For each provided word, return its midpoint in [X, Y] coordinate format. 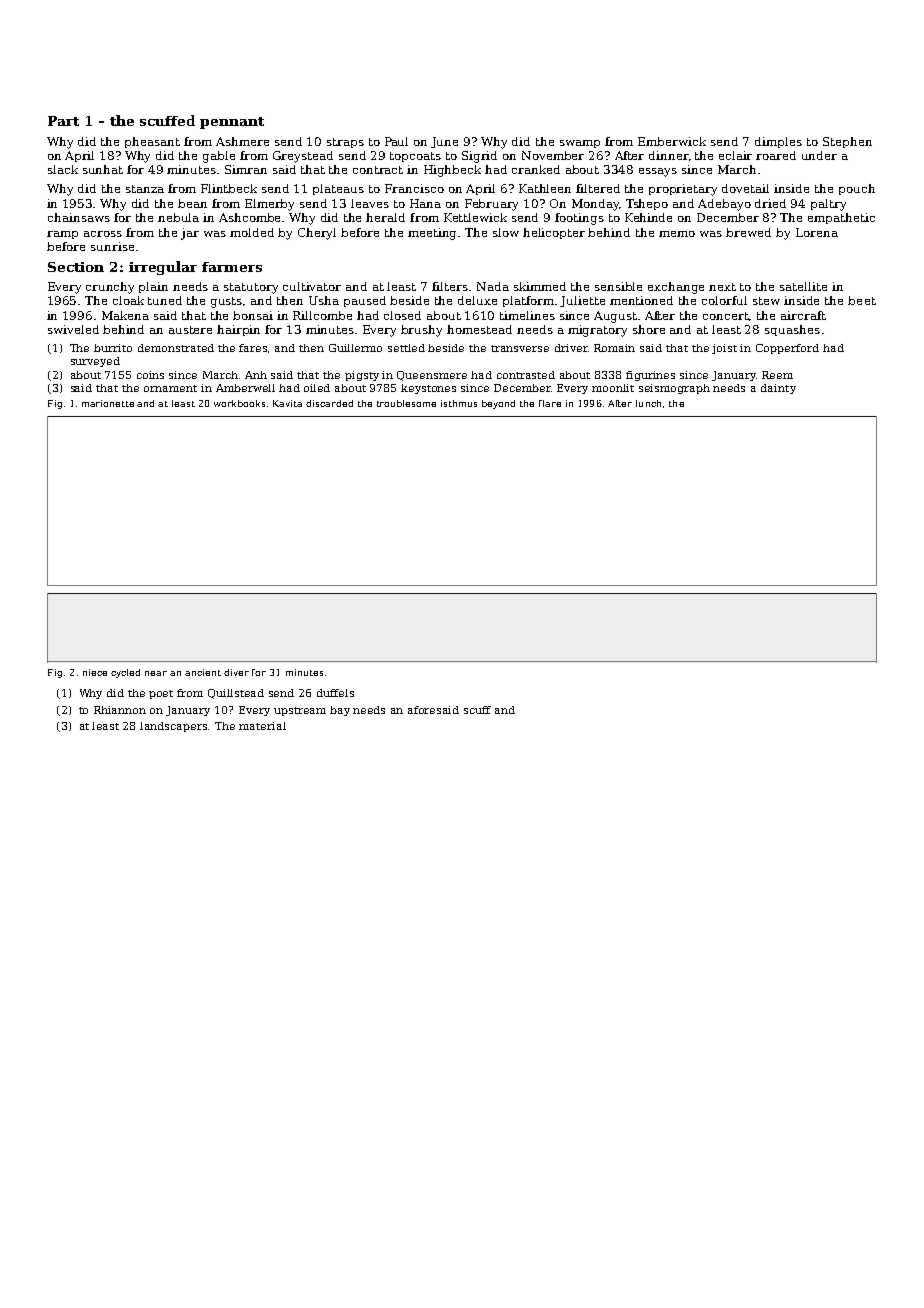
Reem [777, 375]
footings [579, 219]
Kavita [287, 403]
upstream [300, 711]
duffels [335, 693]
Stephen [847, 142]
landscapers [174, 727]
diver [236, 672]
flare [550, 403]
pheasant [152, 142]
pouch [857, 189]
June [444, 142]
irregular [163, 268]
